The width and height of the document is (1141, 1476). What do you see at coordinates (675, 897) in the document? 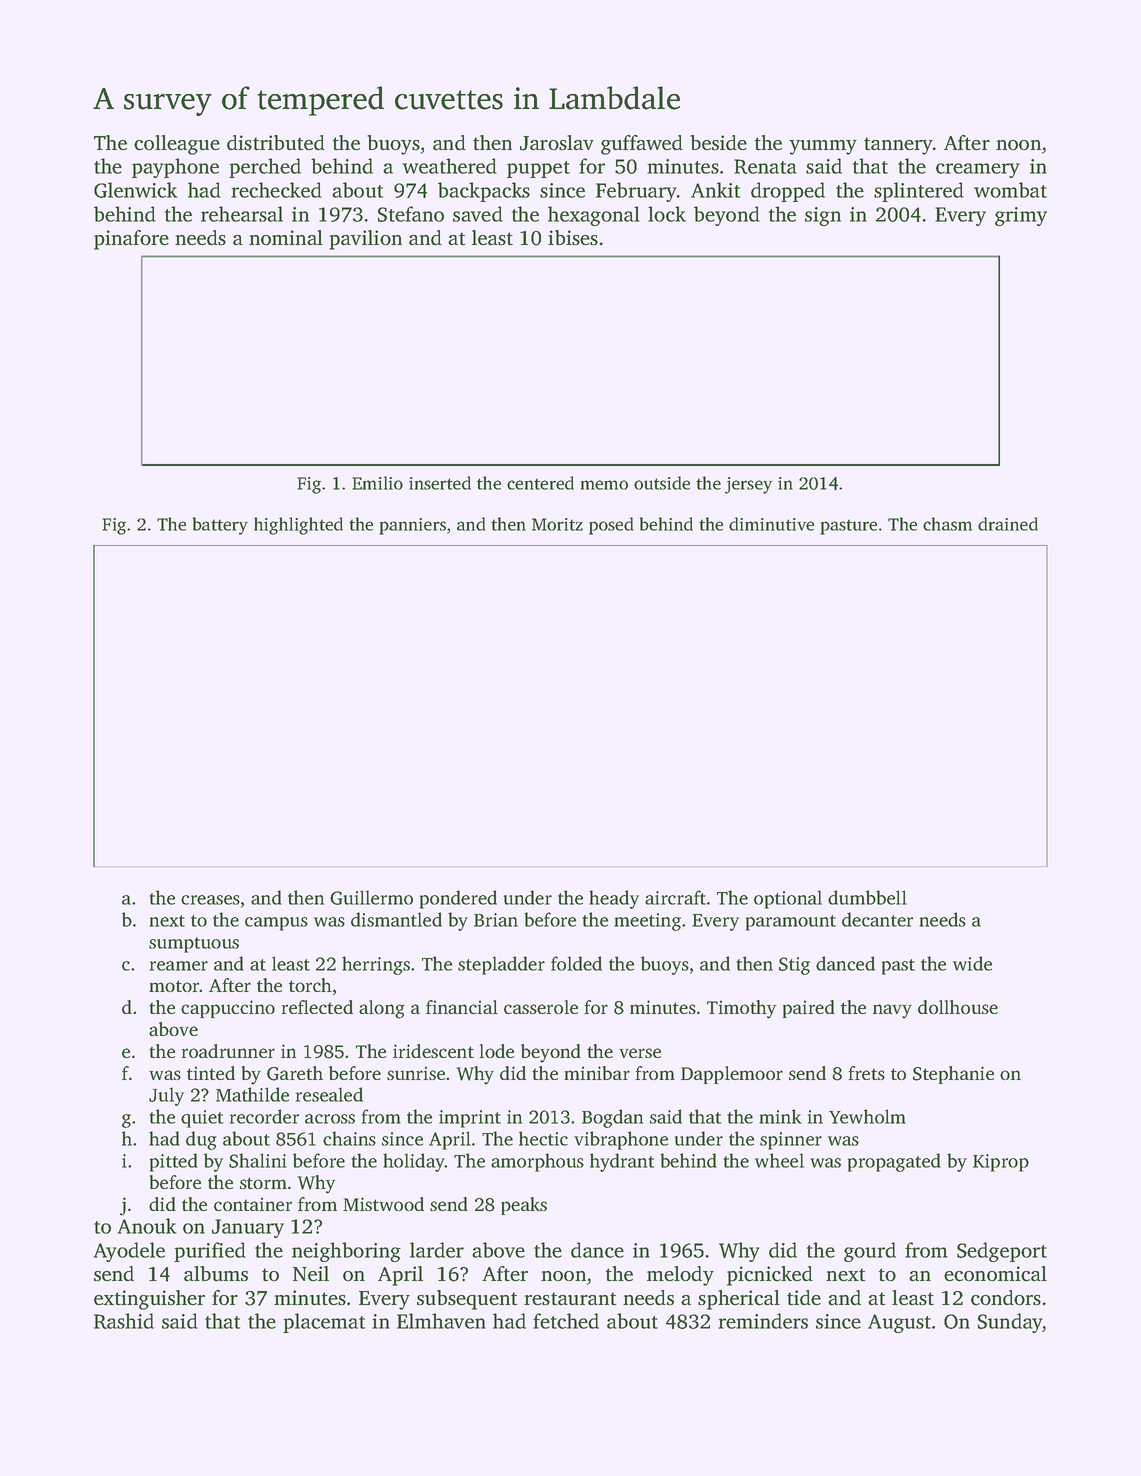
I see `aircraft` at bounding box center [675, 897].
